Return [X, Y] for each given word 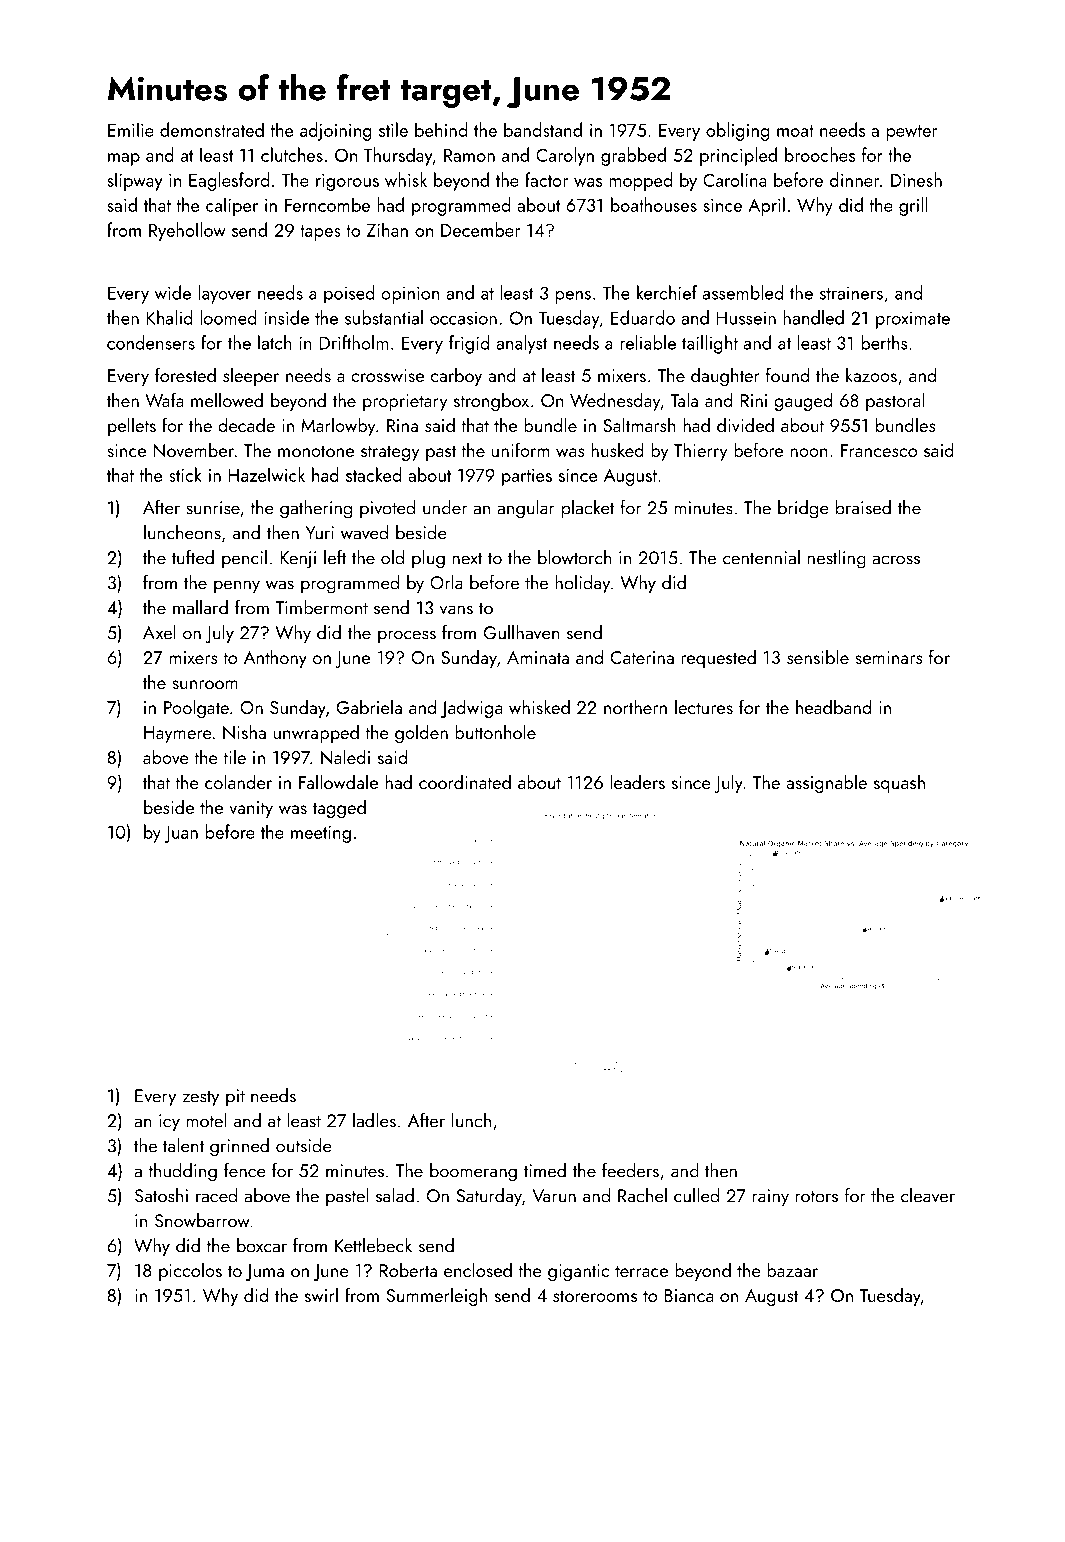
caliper [232, 206]
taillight [710, 344]
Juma [265, 1272]
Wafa [164, 399]
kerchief [667, 292]
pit [235, 1097]
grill [913, 206]
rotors [817, 1197]
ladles [374, 1120]
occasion [463, 318]
